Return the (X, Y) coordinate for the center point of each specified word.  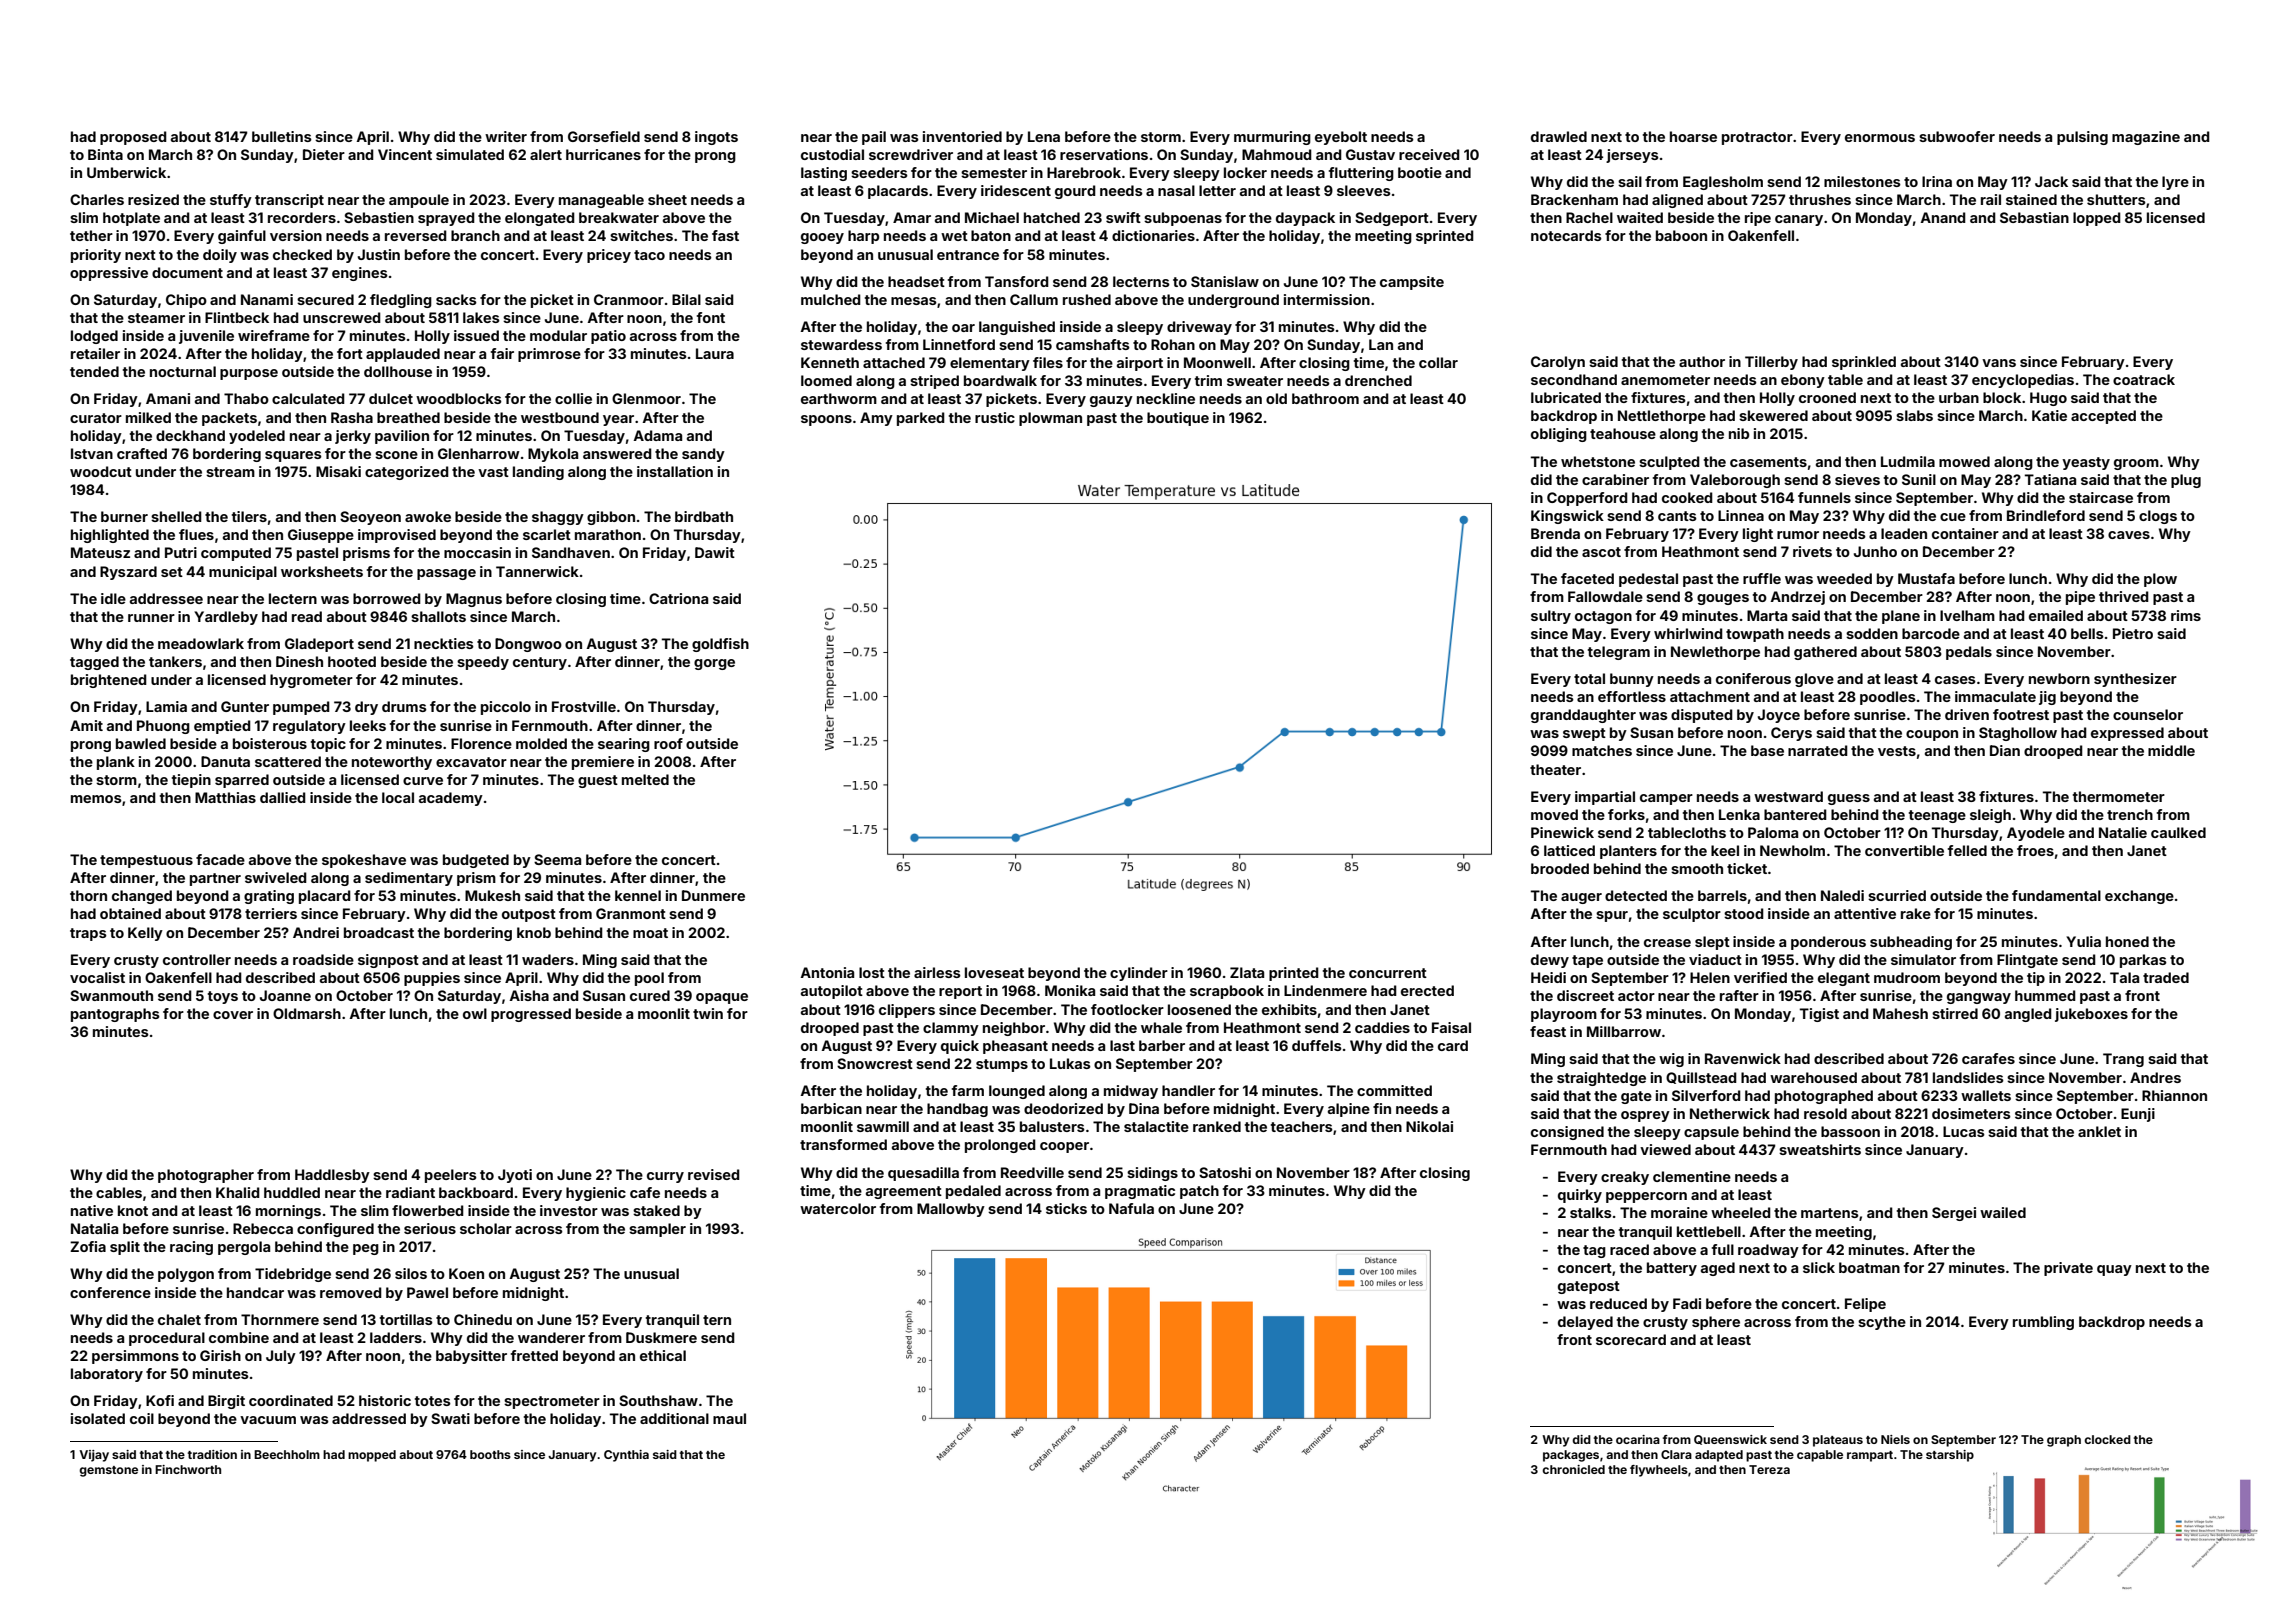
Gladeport (319, 645)
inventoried (962, 136)
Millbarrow (1624, 1031)
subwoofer (1957, 136)
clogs (2158, 517)
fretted (534, 1355)
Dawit (715, 552)
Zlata (1247, 972)
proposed (133, 138)
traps (88, 934)
